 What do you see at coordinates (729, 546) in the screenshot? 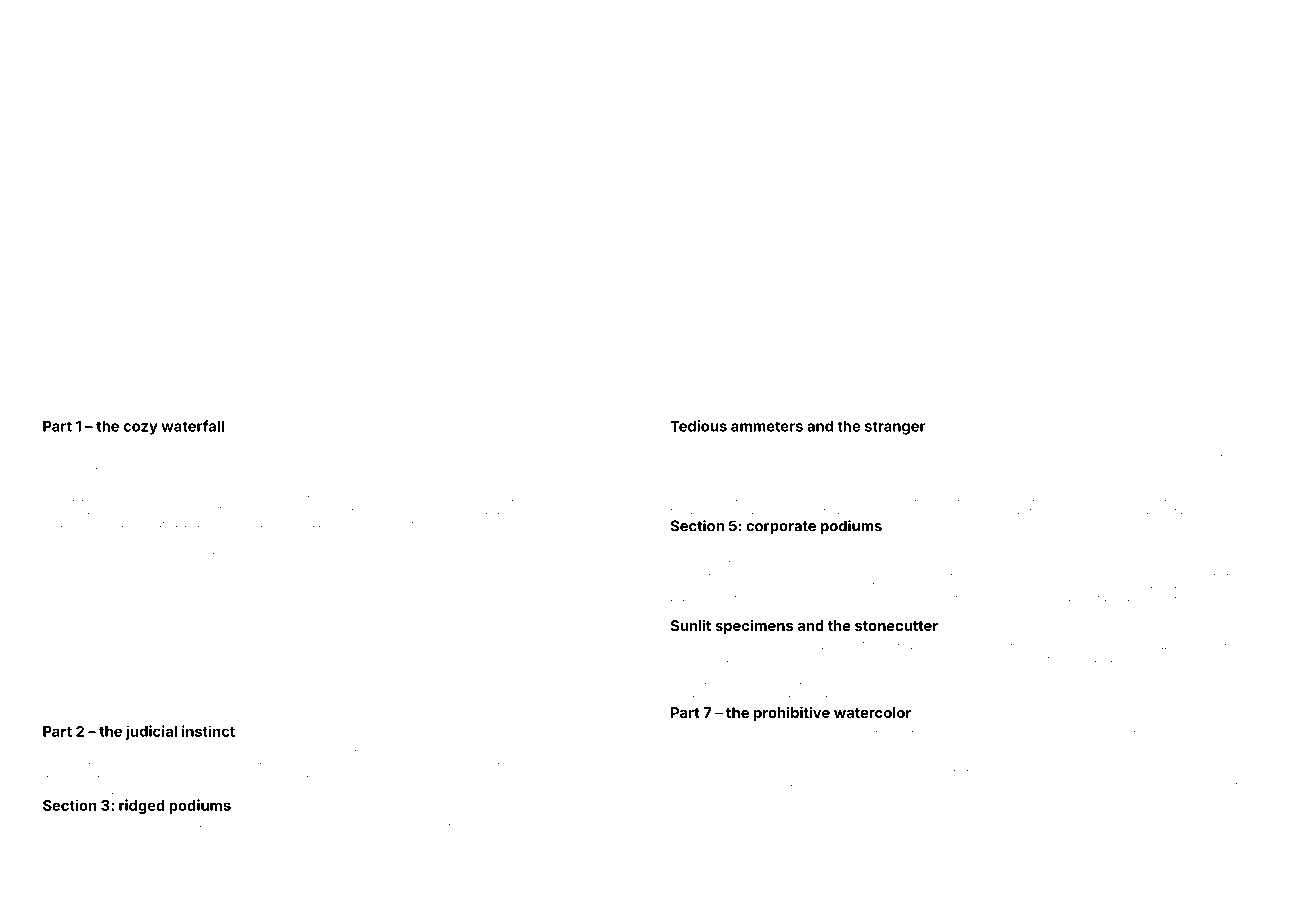
I see `renewable` at bounding box center [729, 546].
